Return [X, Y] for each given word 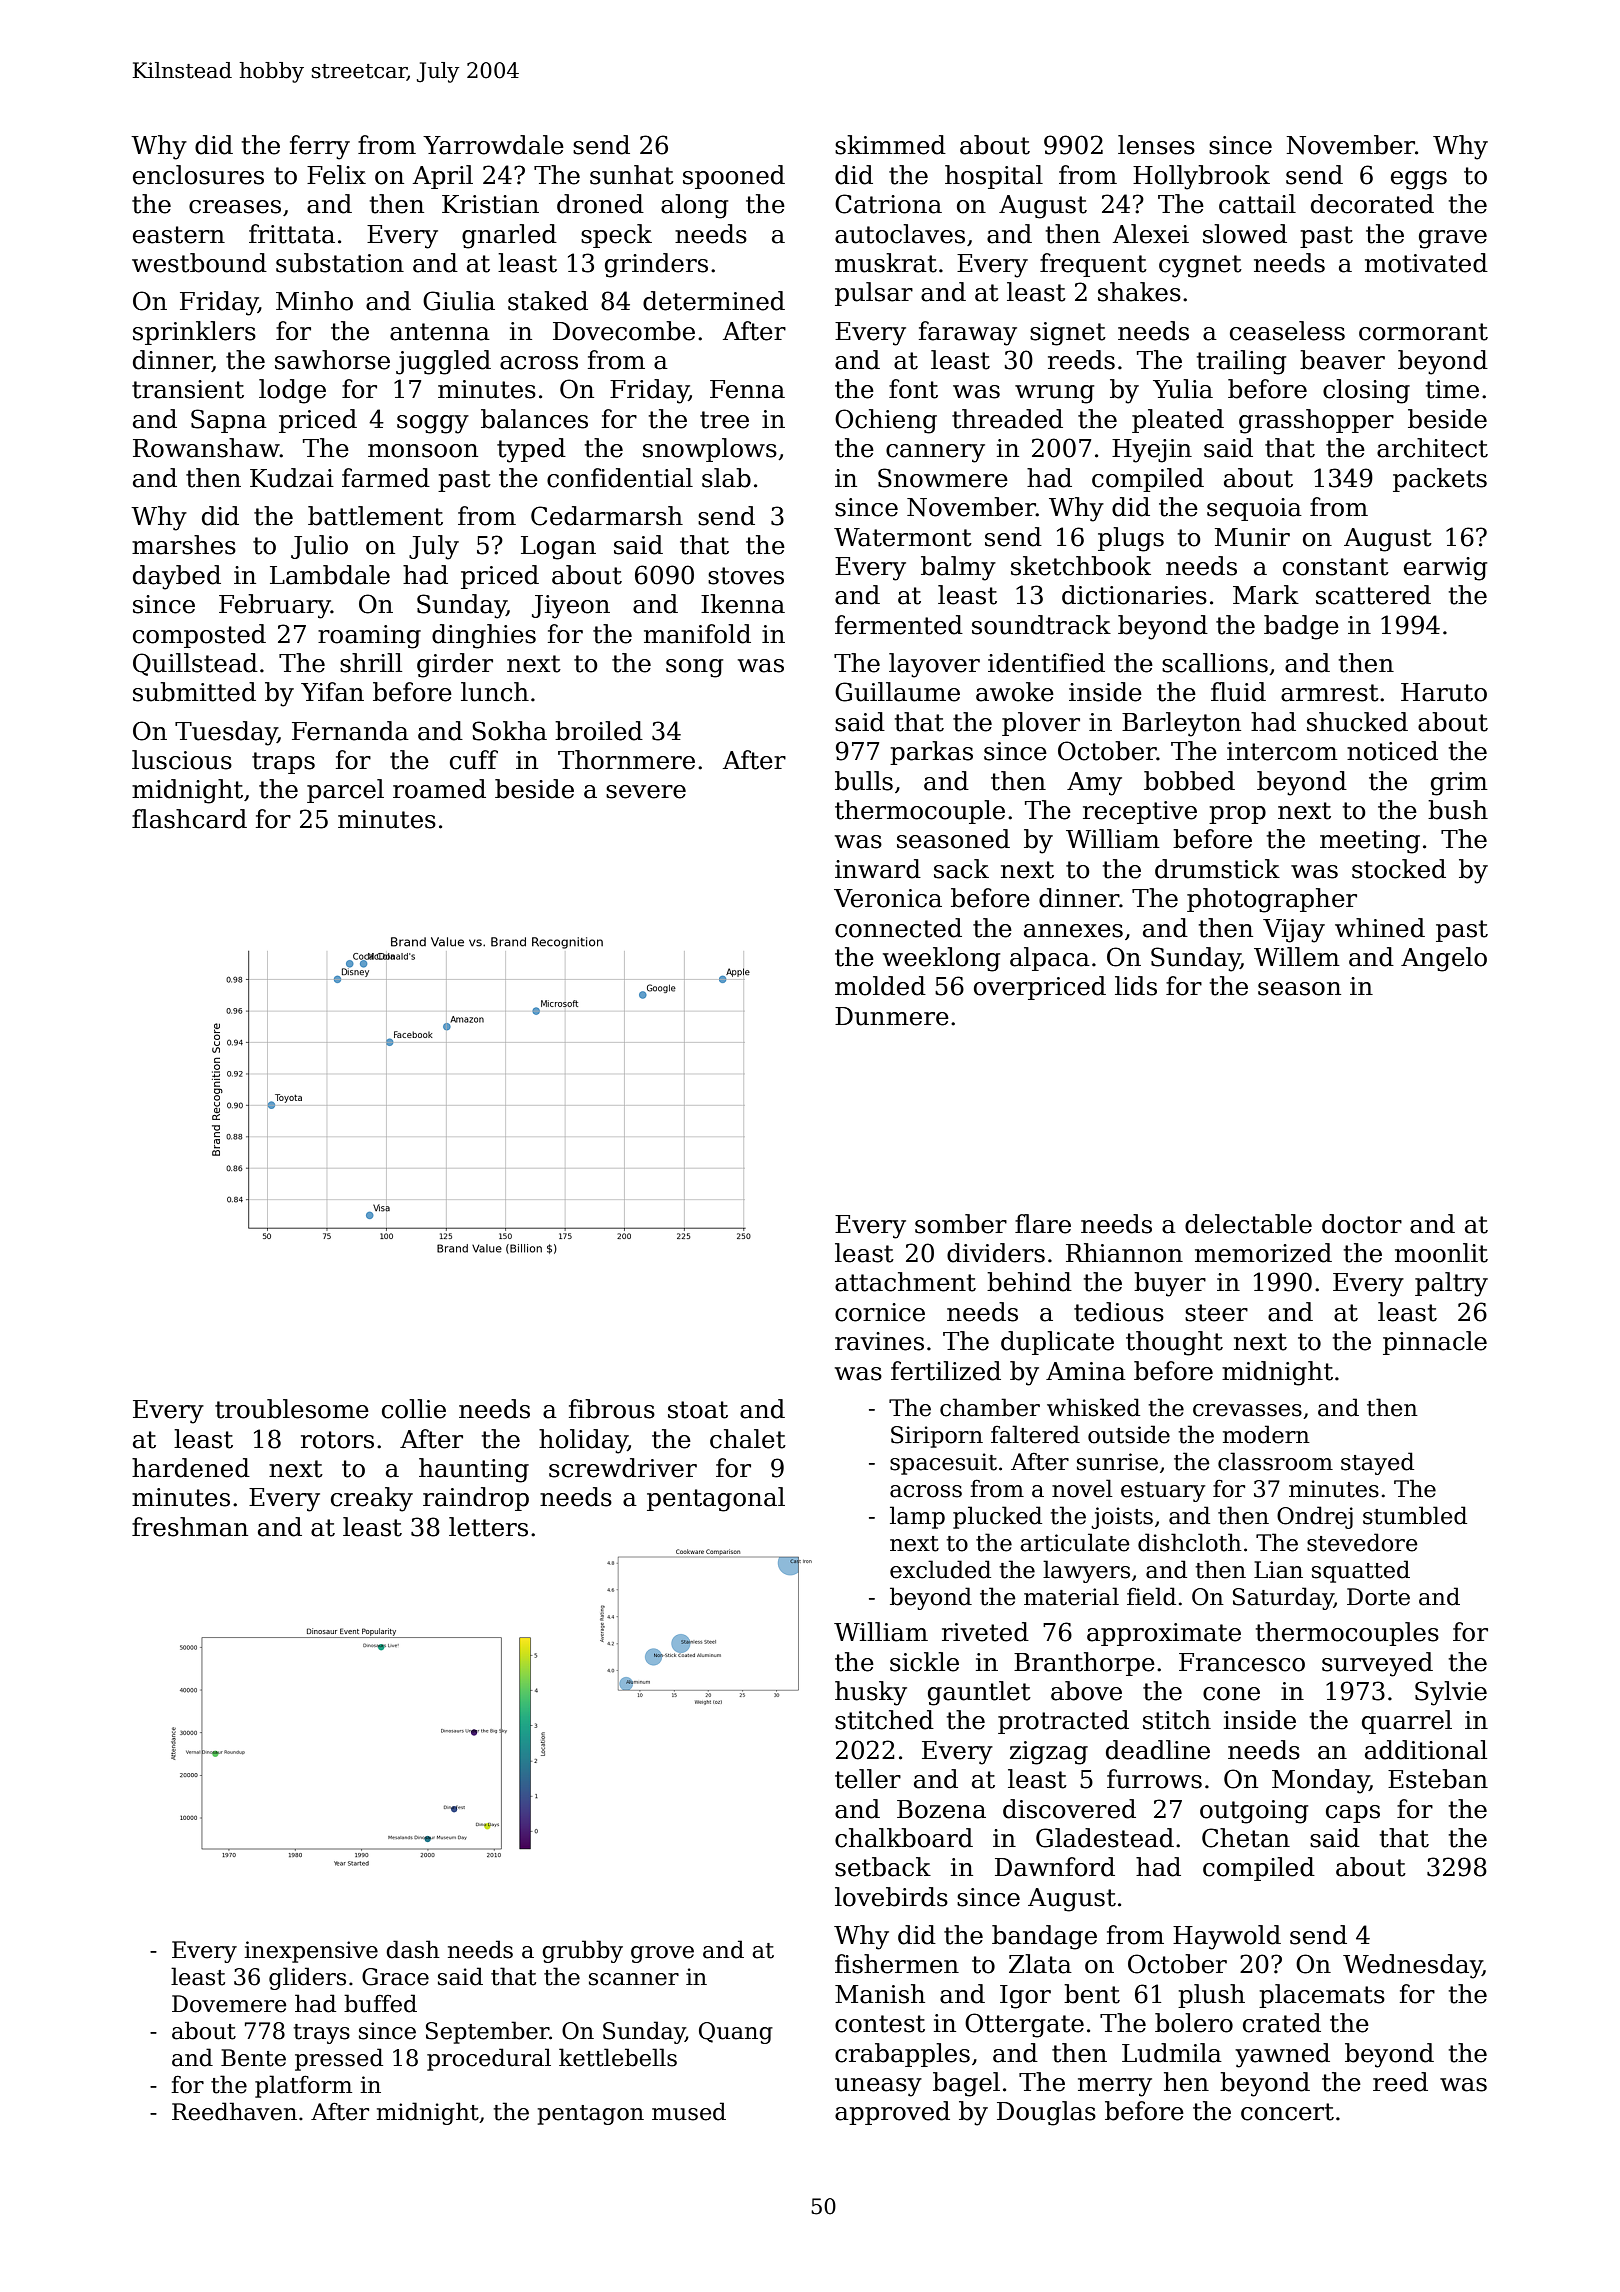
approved [892, 2113]
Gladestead [1105, 1838]
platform [303, 2086]
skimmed [890, 145]
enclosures [198, 175]
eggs [1419, 180]
